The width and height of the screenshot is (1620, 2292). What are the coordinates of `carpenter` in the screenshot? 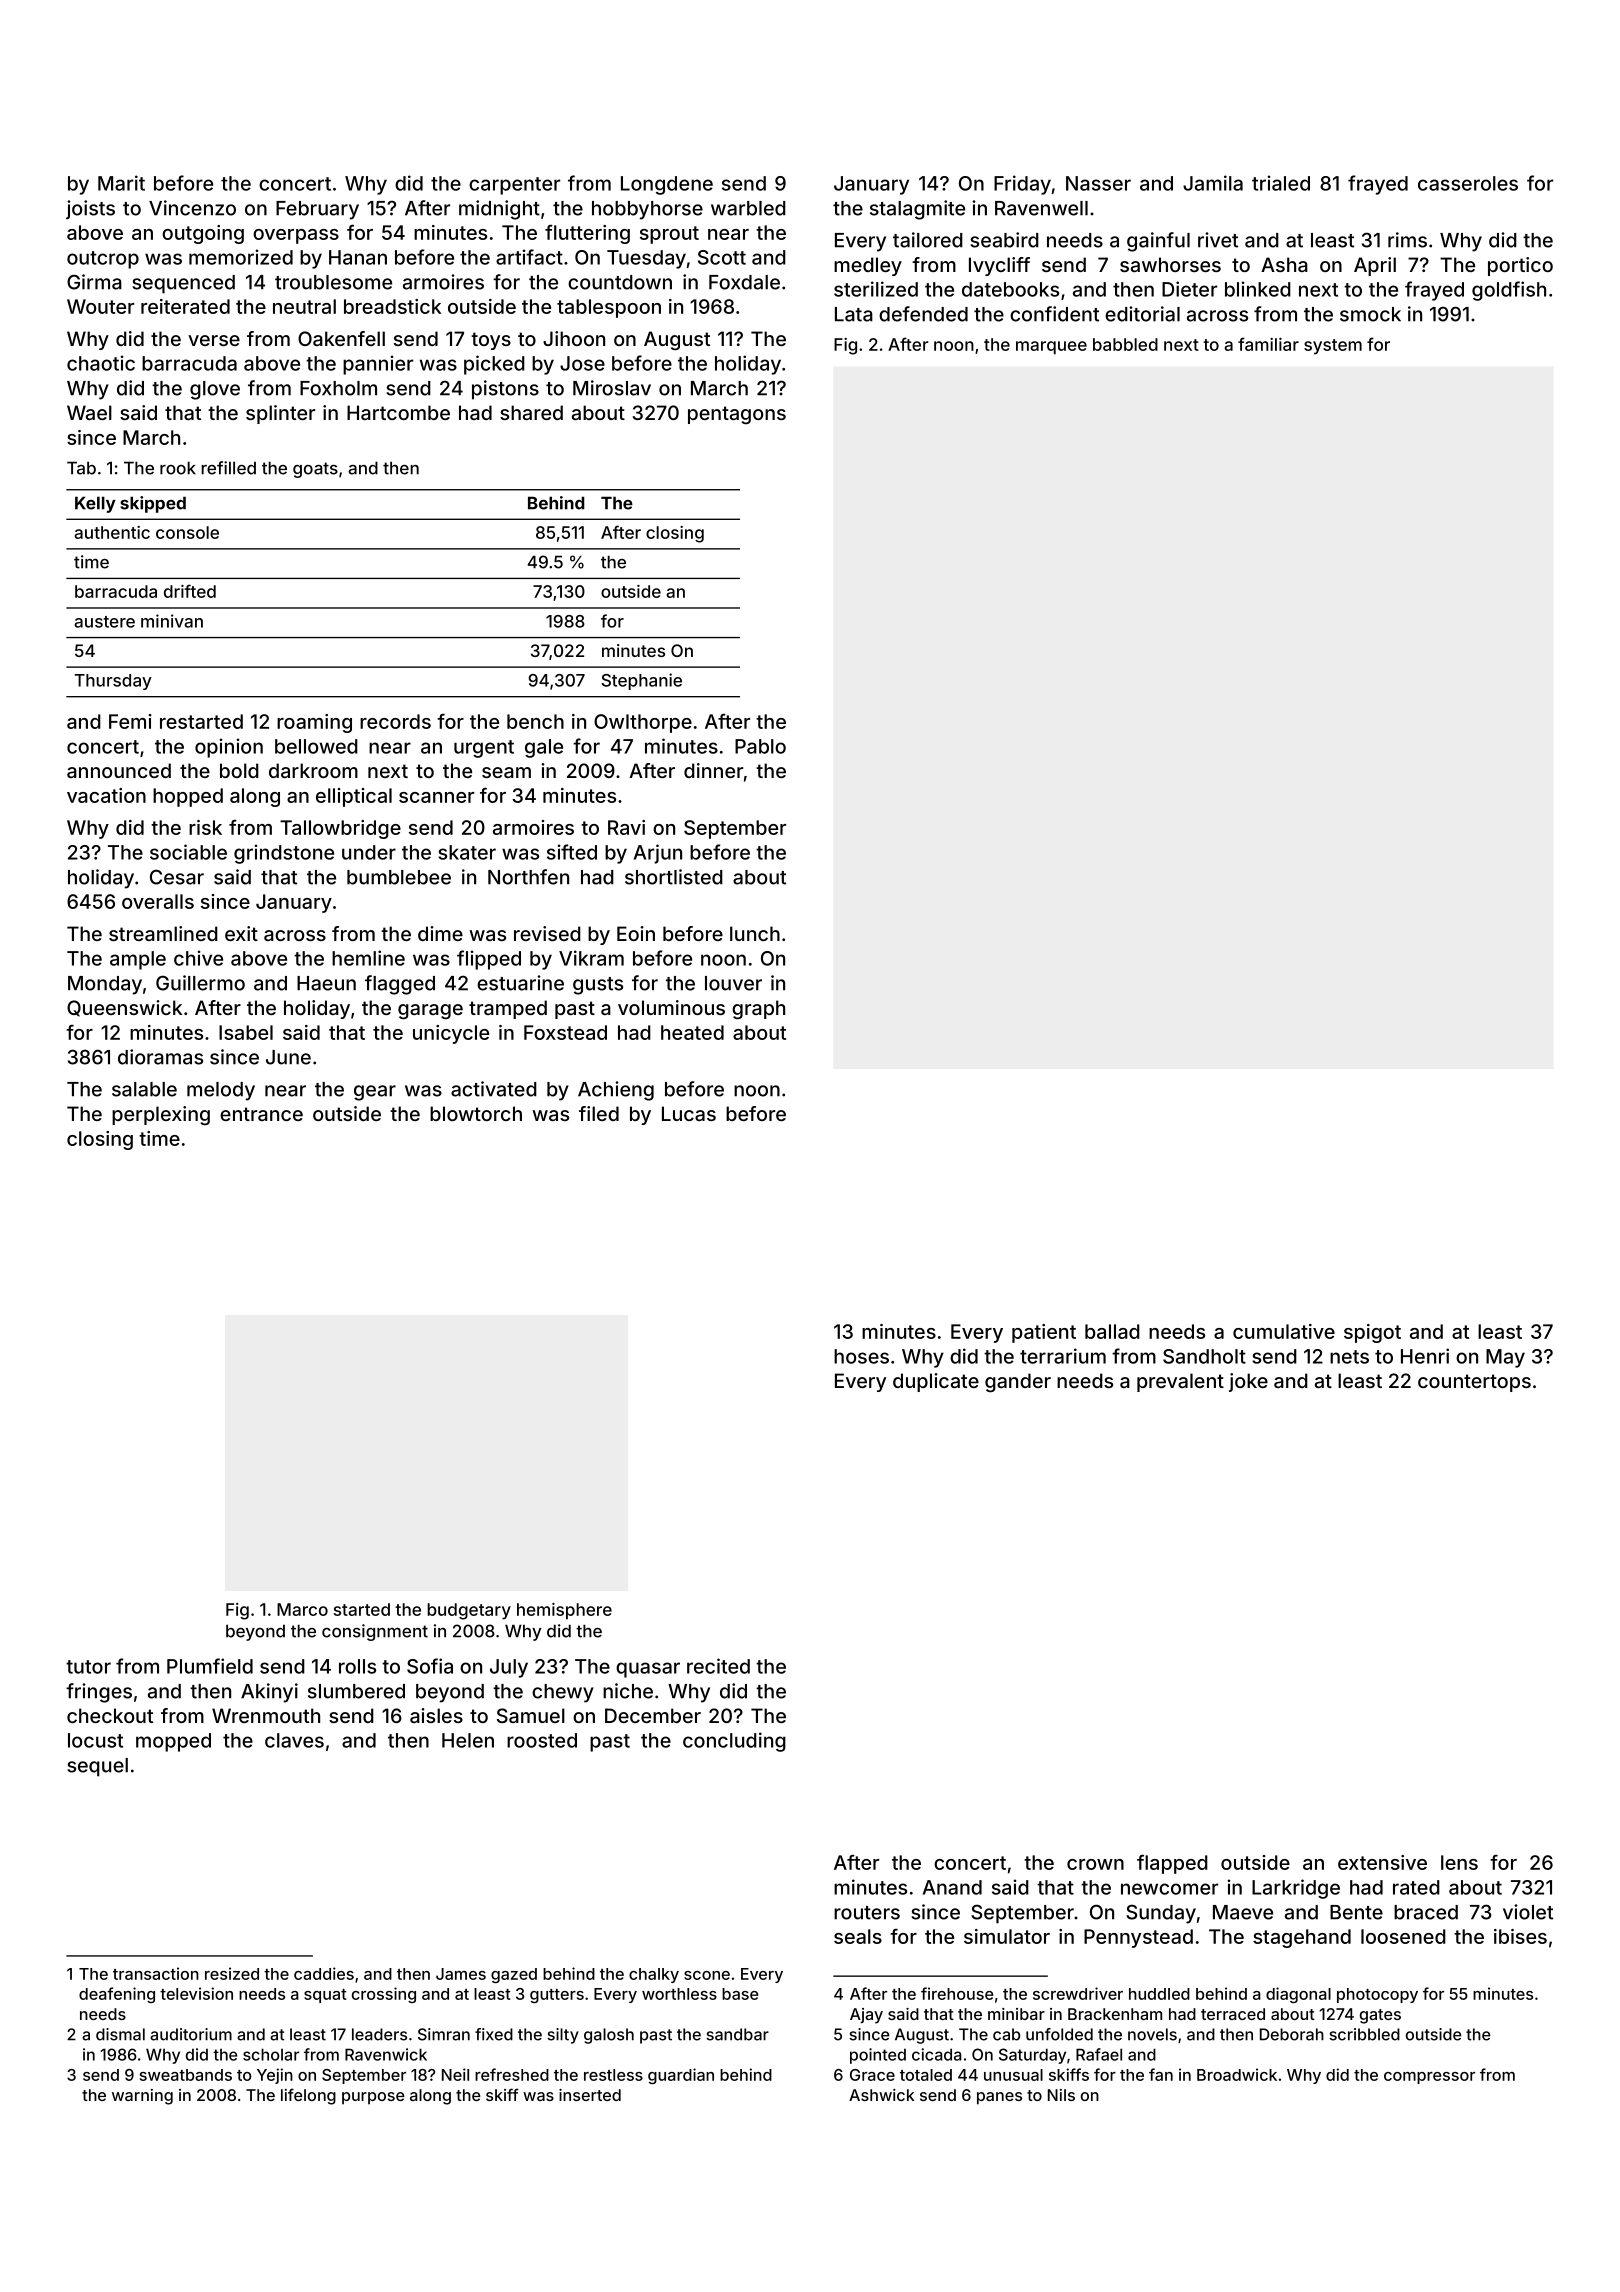 It's located at (514, 186).
